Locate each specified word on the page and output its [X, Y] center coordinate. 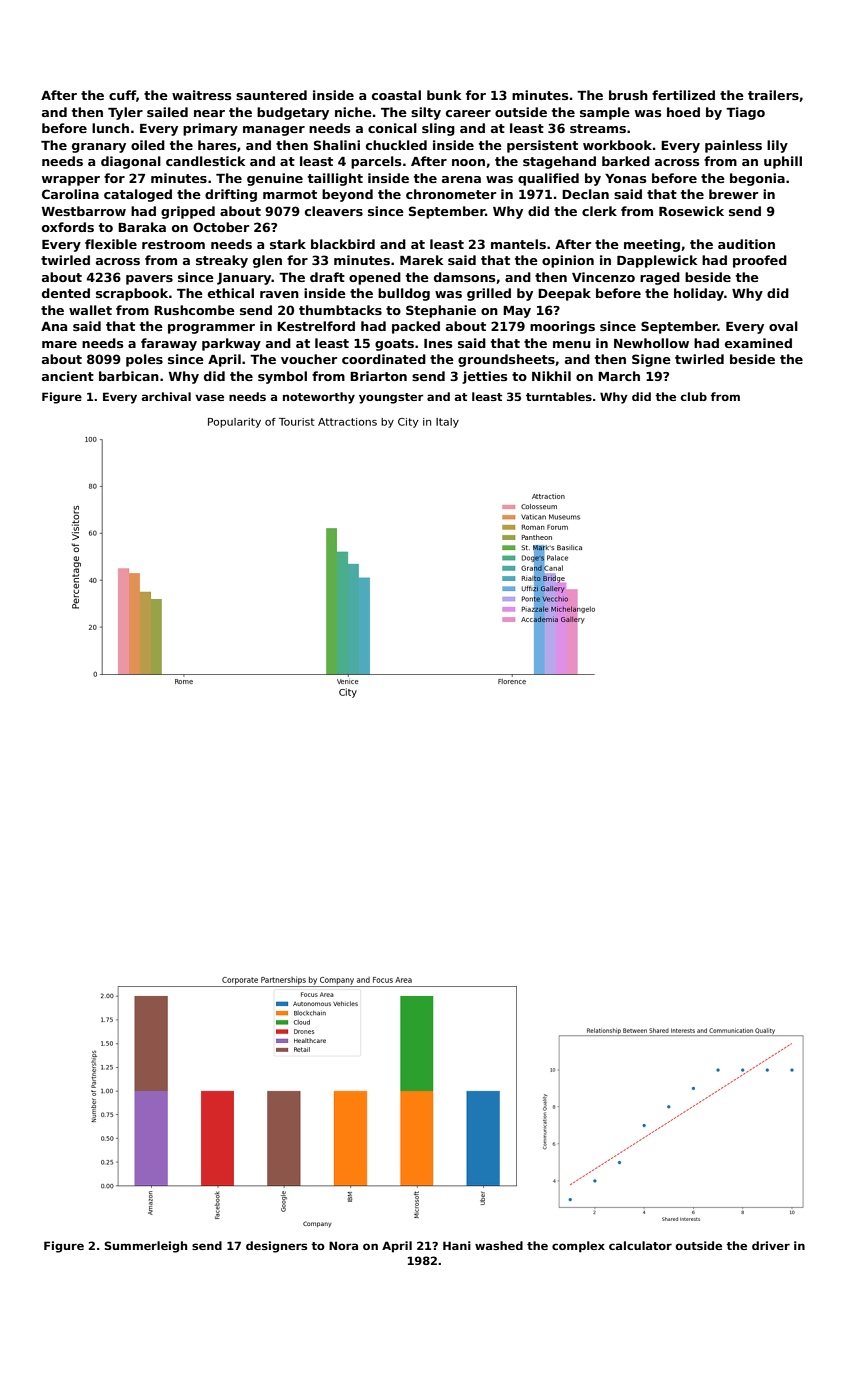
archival [166, 396]
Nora [343, 1245]
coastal [396, 95]
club [694, 396]
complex [578, 1247]
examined [758, 343]
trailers [773, 95]
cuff [122, 95]
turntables [559, 396]
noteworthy [319, 398]
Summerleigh [146, 1247]
